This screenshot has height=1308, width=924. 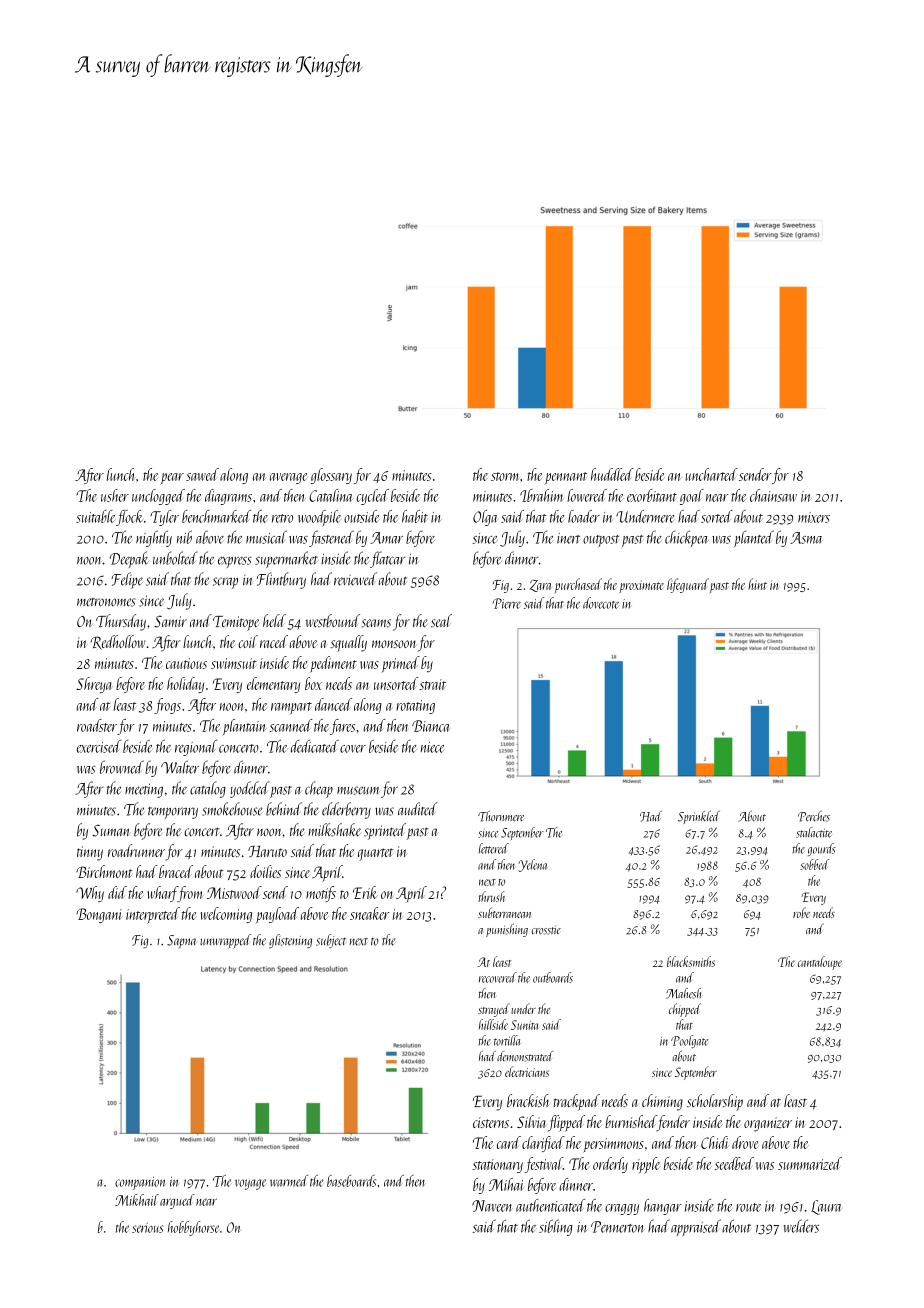 What do you see at coordinates (193, 1228) in the screenshot?
I see `hobbyhorse` at bounding box center [193, 1228].
